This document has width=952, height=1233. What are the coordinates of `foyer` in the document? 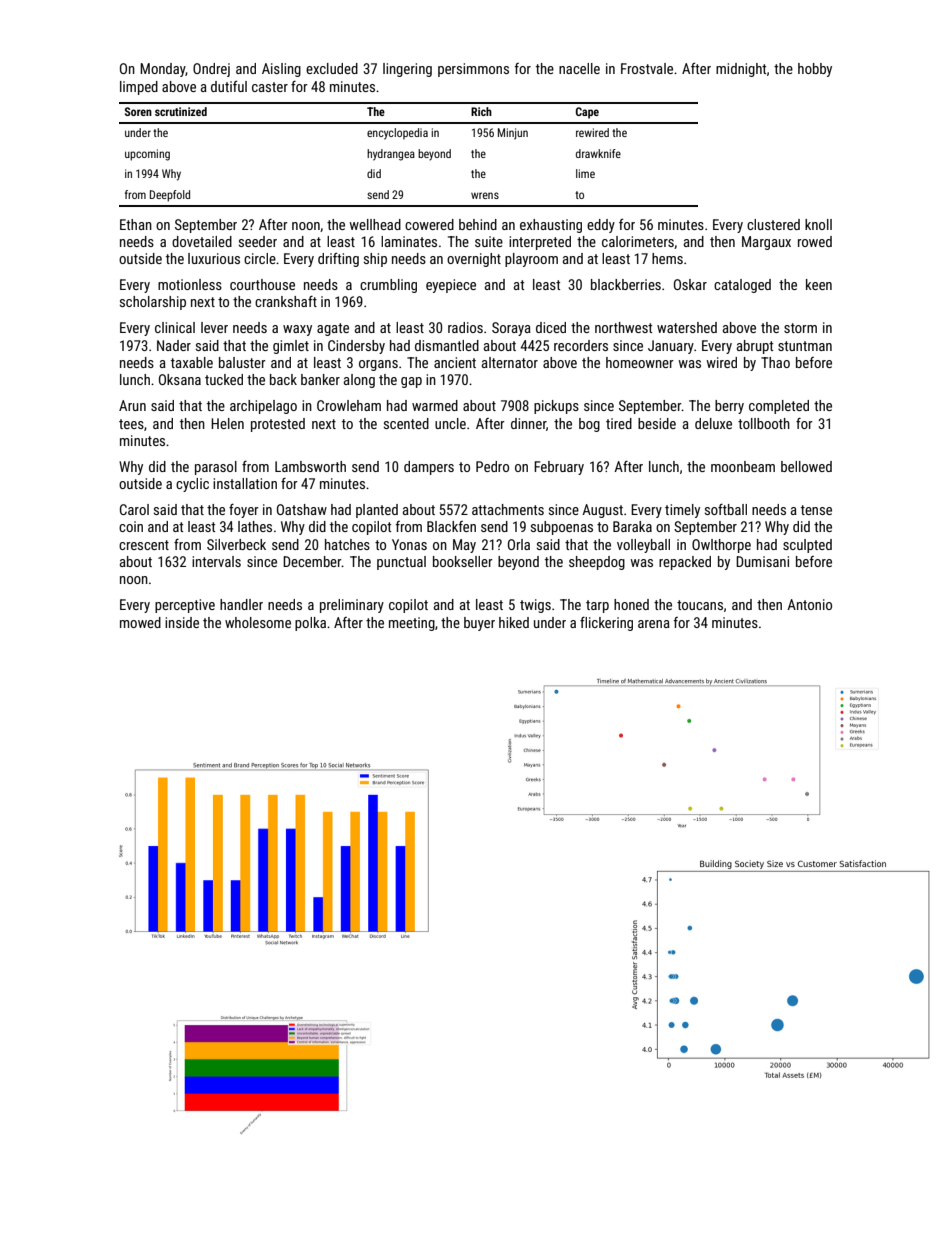 It's located at (244, 511).
